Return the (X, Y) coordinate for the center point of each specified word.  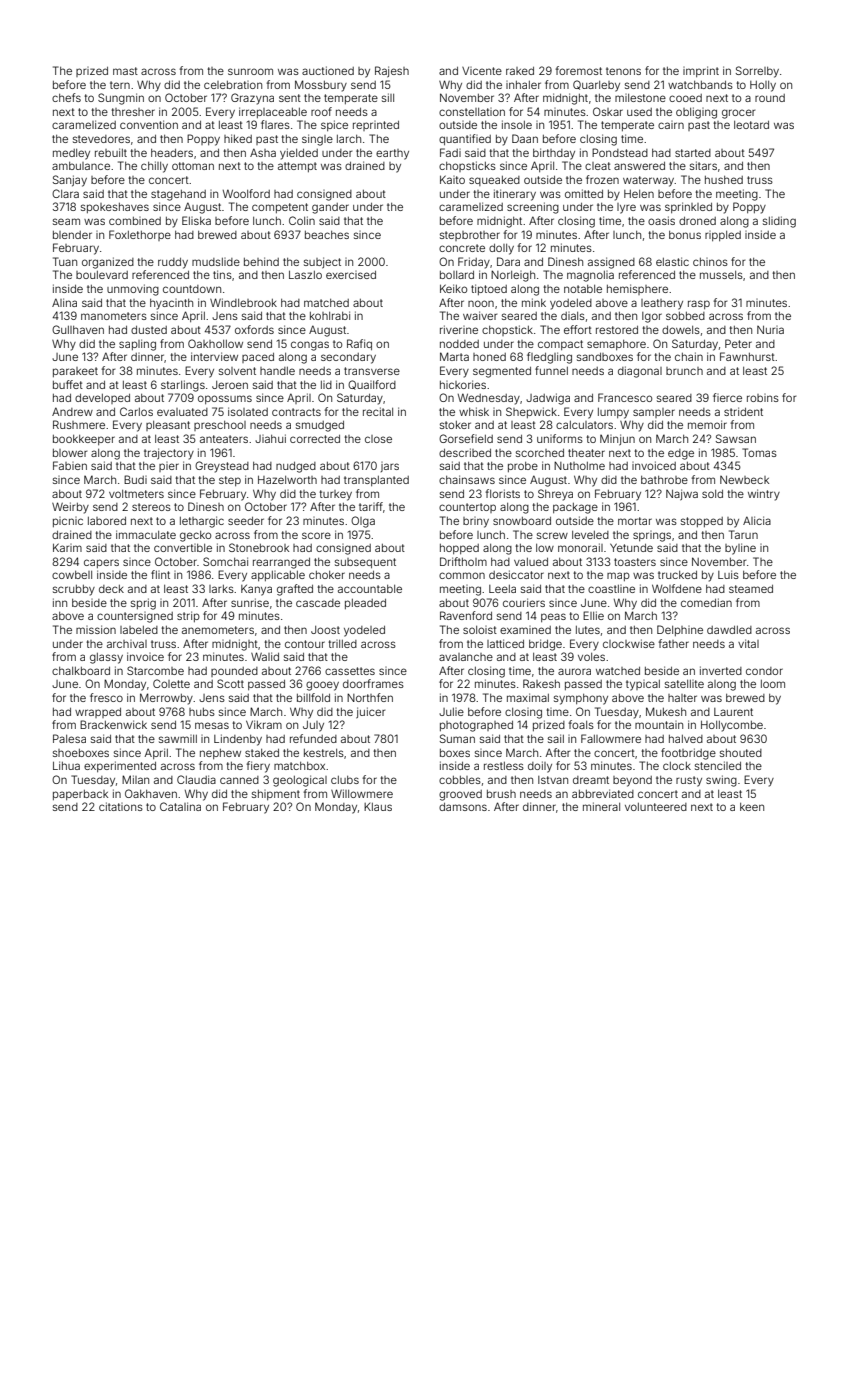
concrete (462, 248)
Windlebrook (243, 302)
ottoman (193, 166)
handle (277, 371)
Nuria (770, 330)
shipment (276, 795)
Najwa (682, 494)
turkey (335, 495)
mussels (721, 275)
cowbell (72, 575)
